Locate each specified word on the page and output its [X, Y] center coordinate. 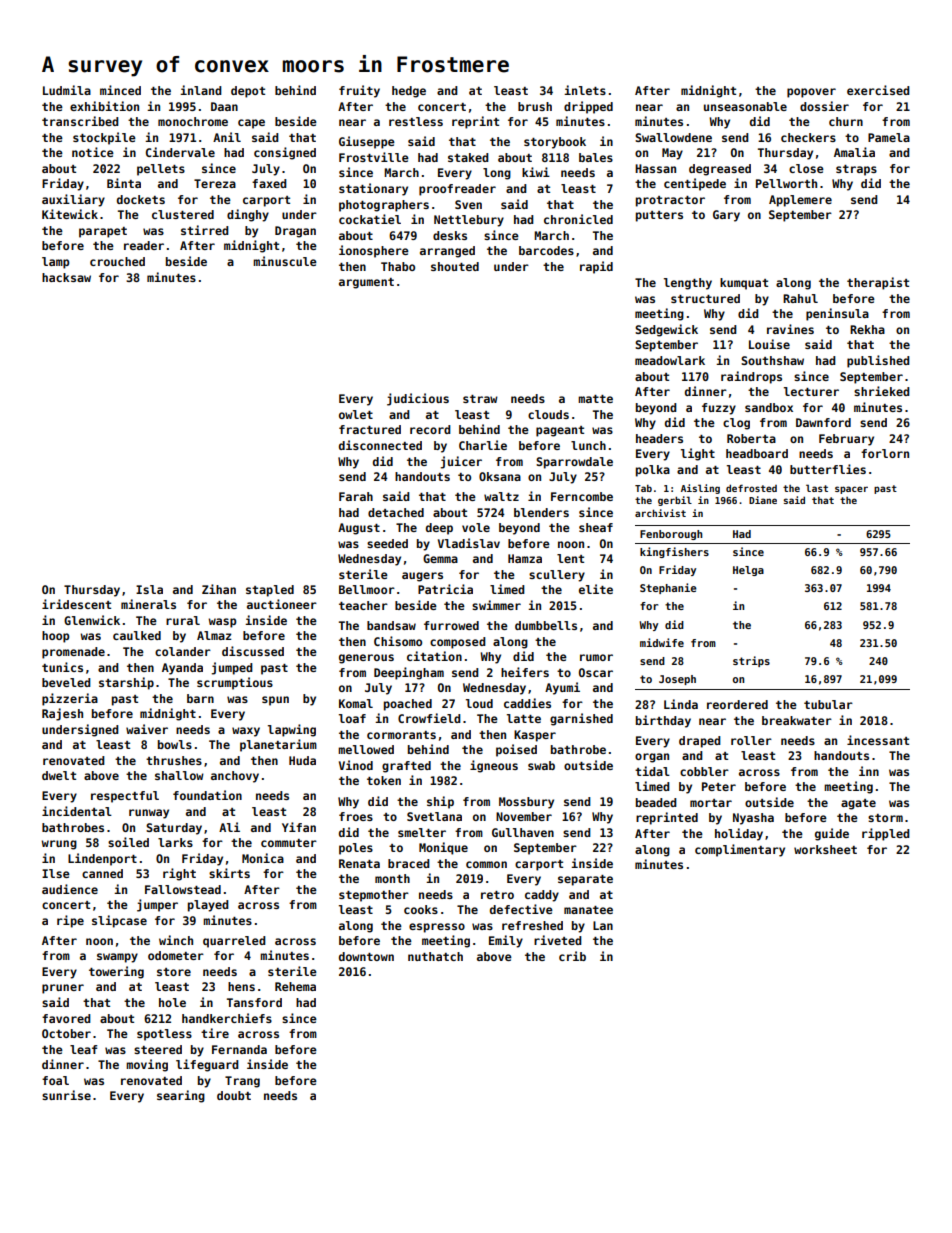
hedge [409, 92]
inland [201, 90]
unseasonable [745, 106]
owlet [356, 414]
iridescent [76, 604]
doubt [234, 1095]
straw [480, 399]
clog [736, 424]
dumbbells [546, 625]
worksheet [825, 849]
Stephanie [668, 588]
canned [102, 873]
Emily [506, 941]
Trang [242, 1082]
